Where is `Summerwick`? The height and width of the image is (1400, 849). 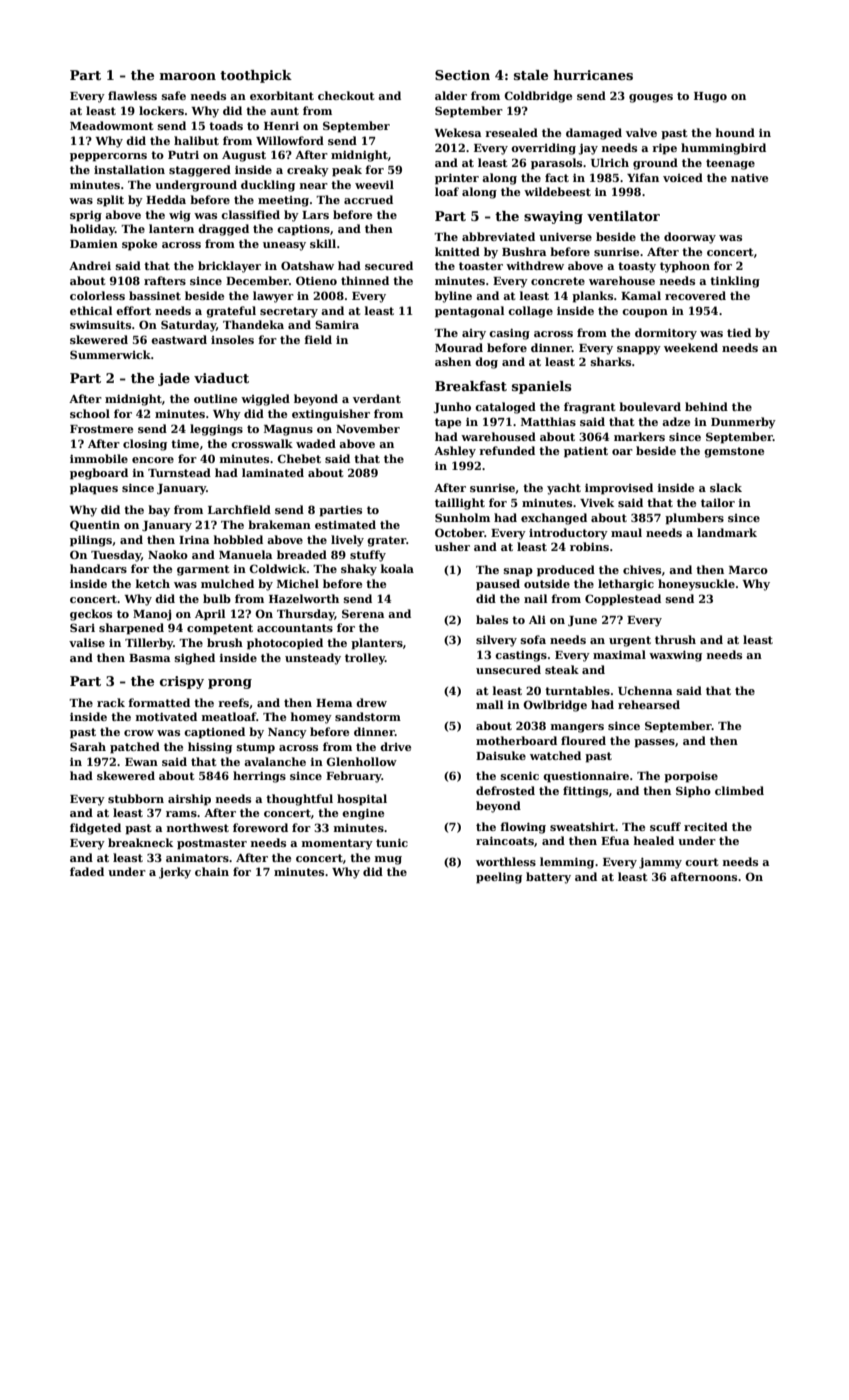
Summerwick is located at coordinates (110, 354).
